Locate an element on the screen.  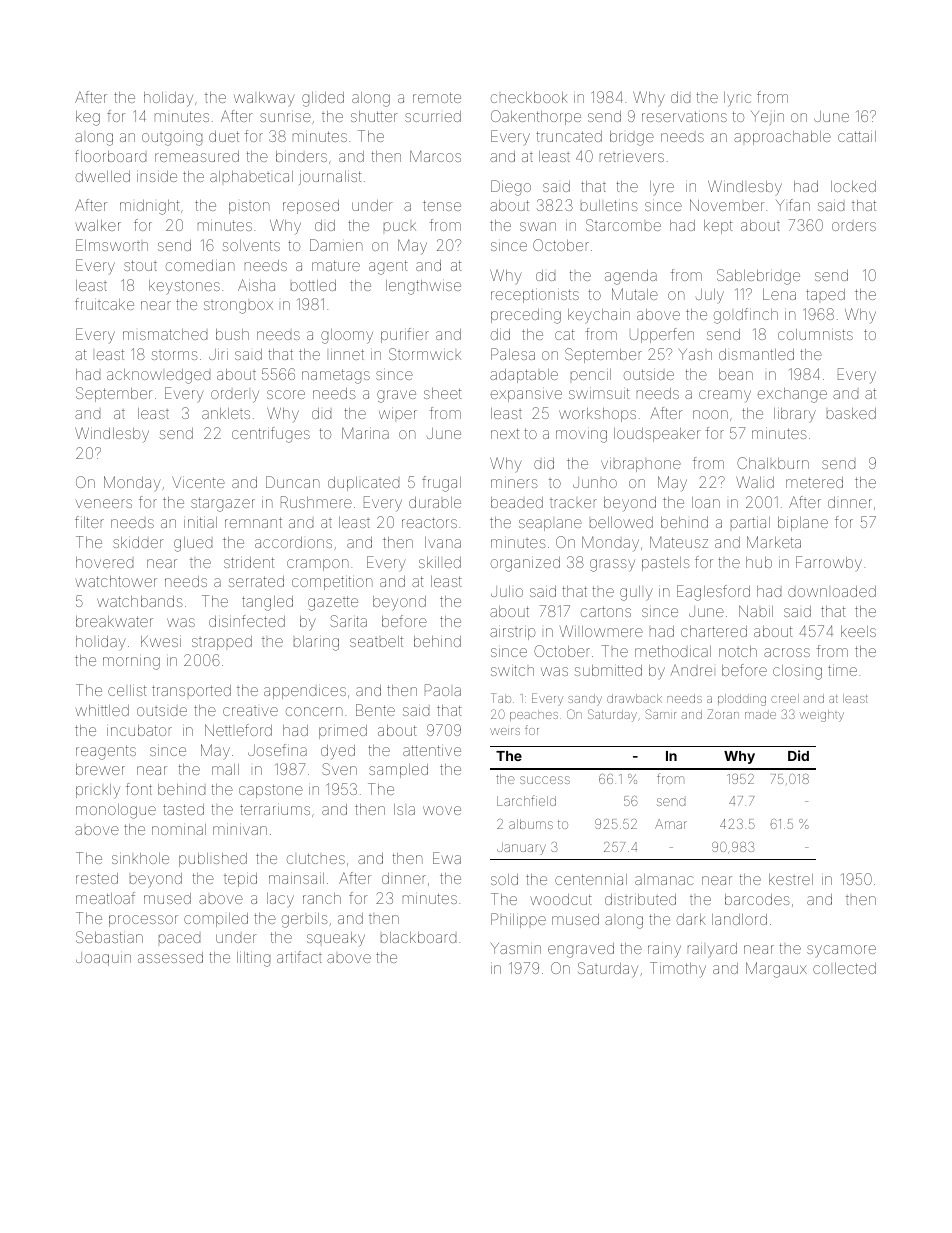
weighty is located at coordinates (821, 716).
